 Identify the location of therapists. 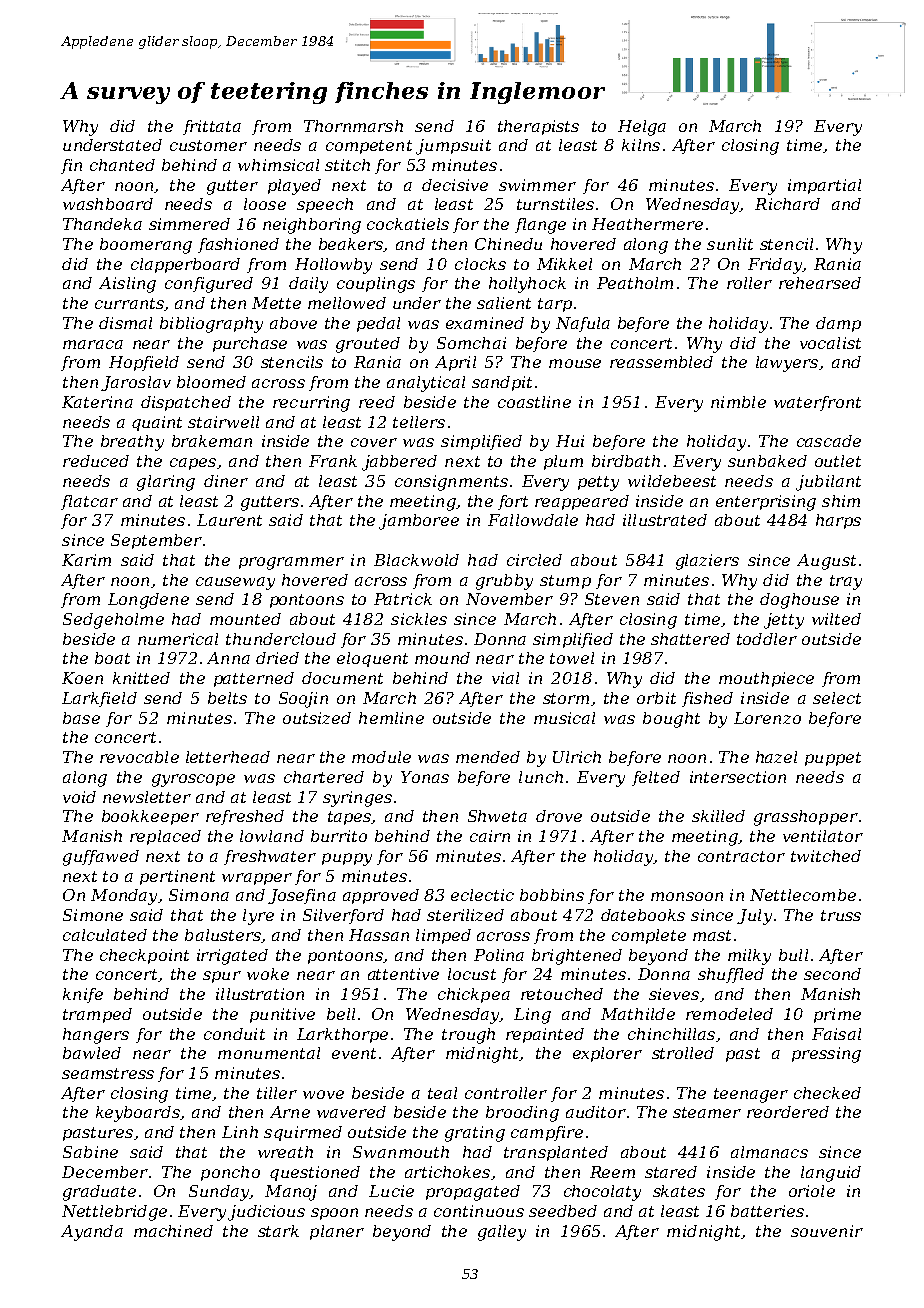
(538, 127).
